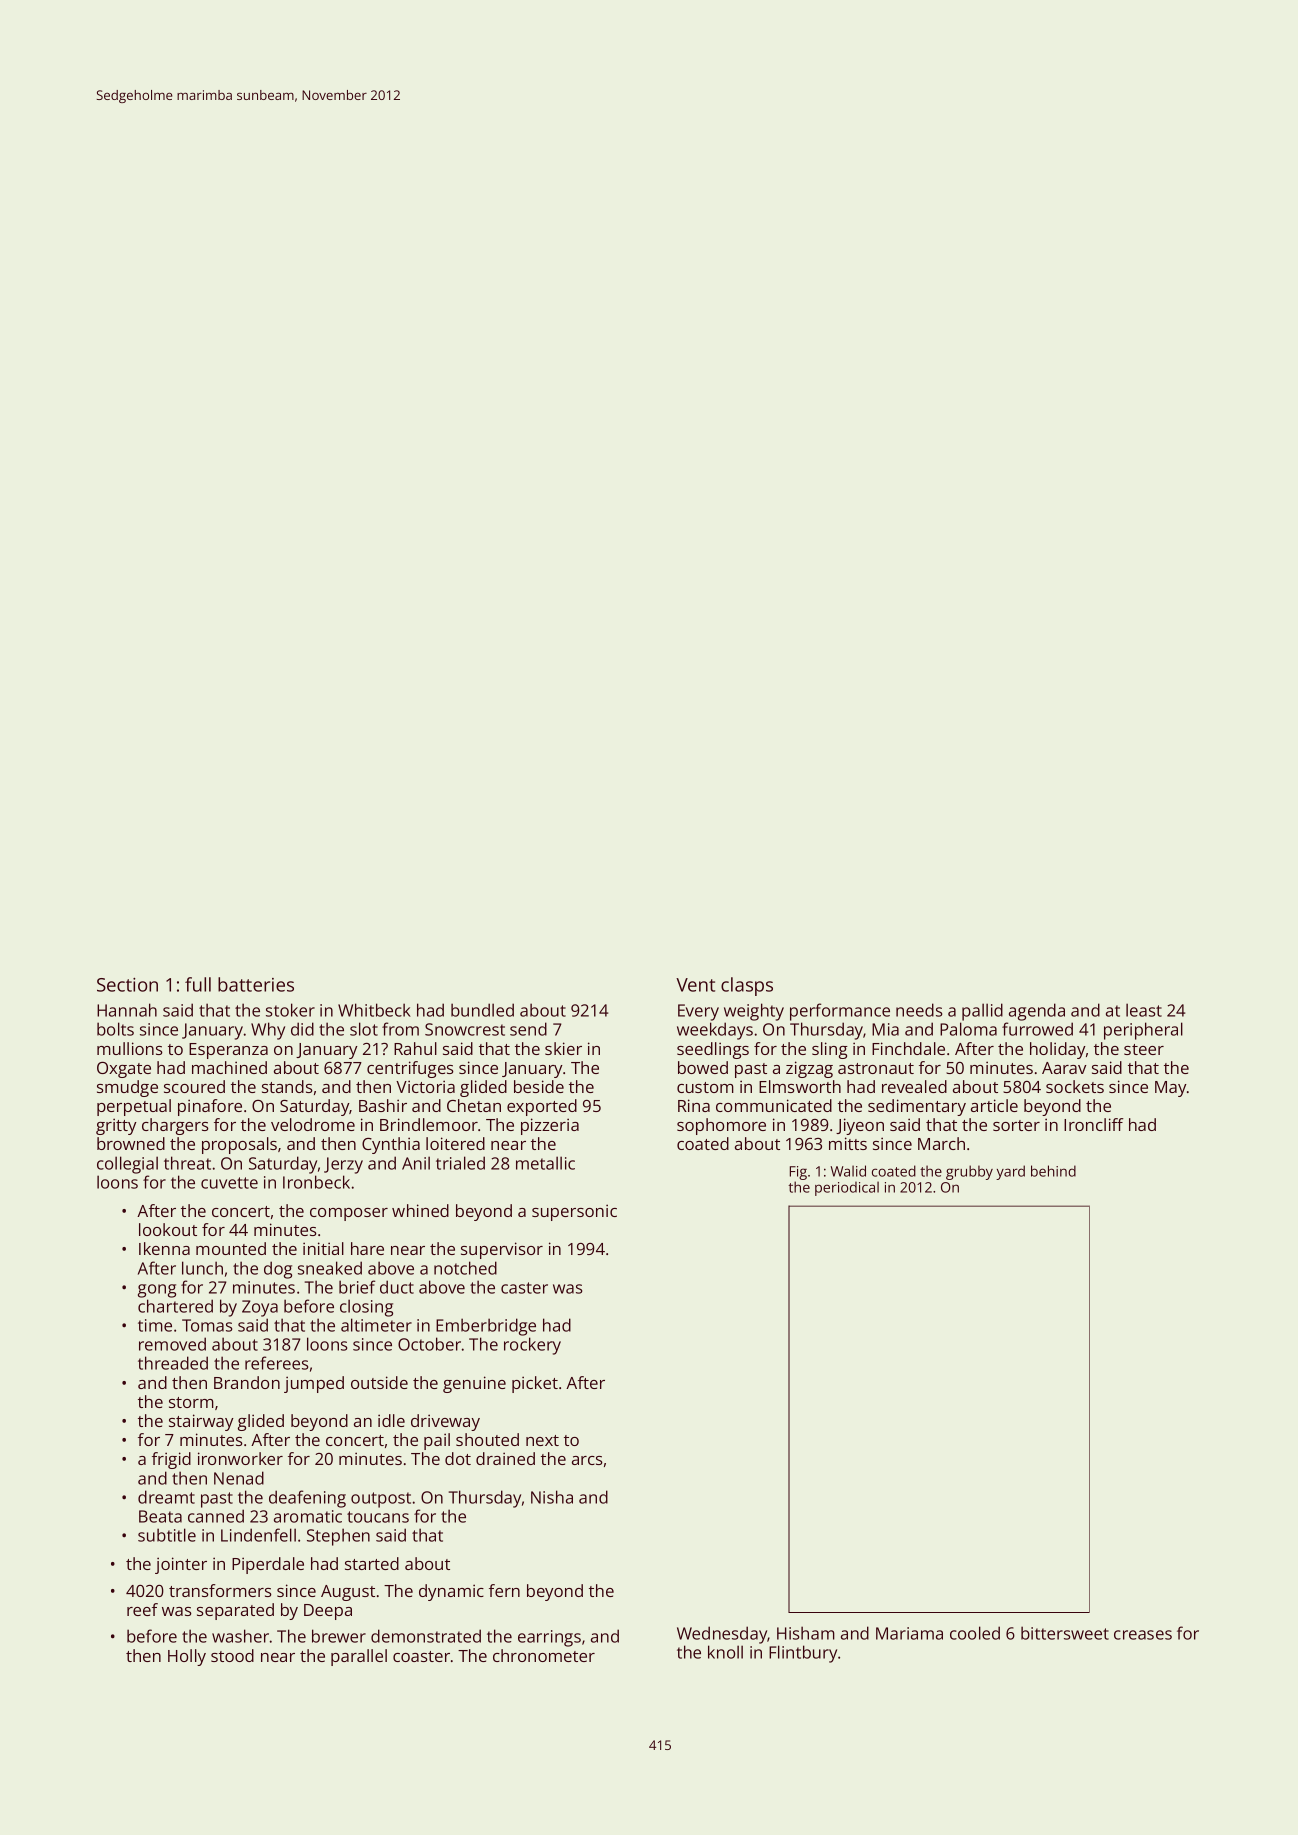 This screenshot has width=1298, height=1835. I want to click on idle, so click(391, 1420).
